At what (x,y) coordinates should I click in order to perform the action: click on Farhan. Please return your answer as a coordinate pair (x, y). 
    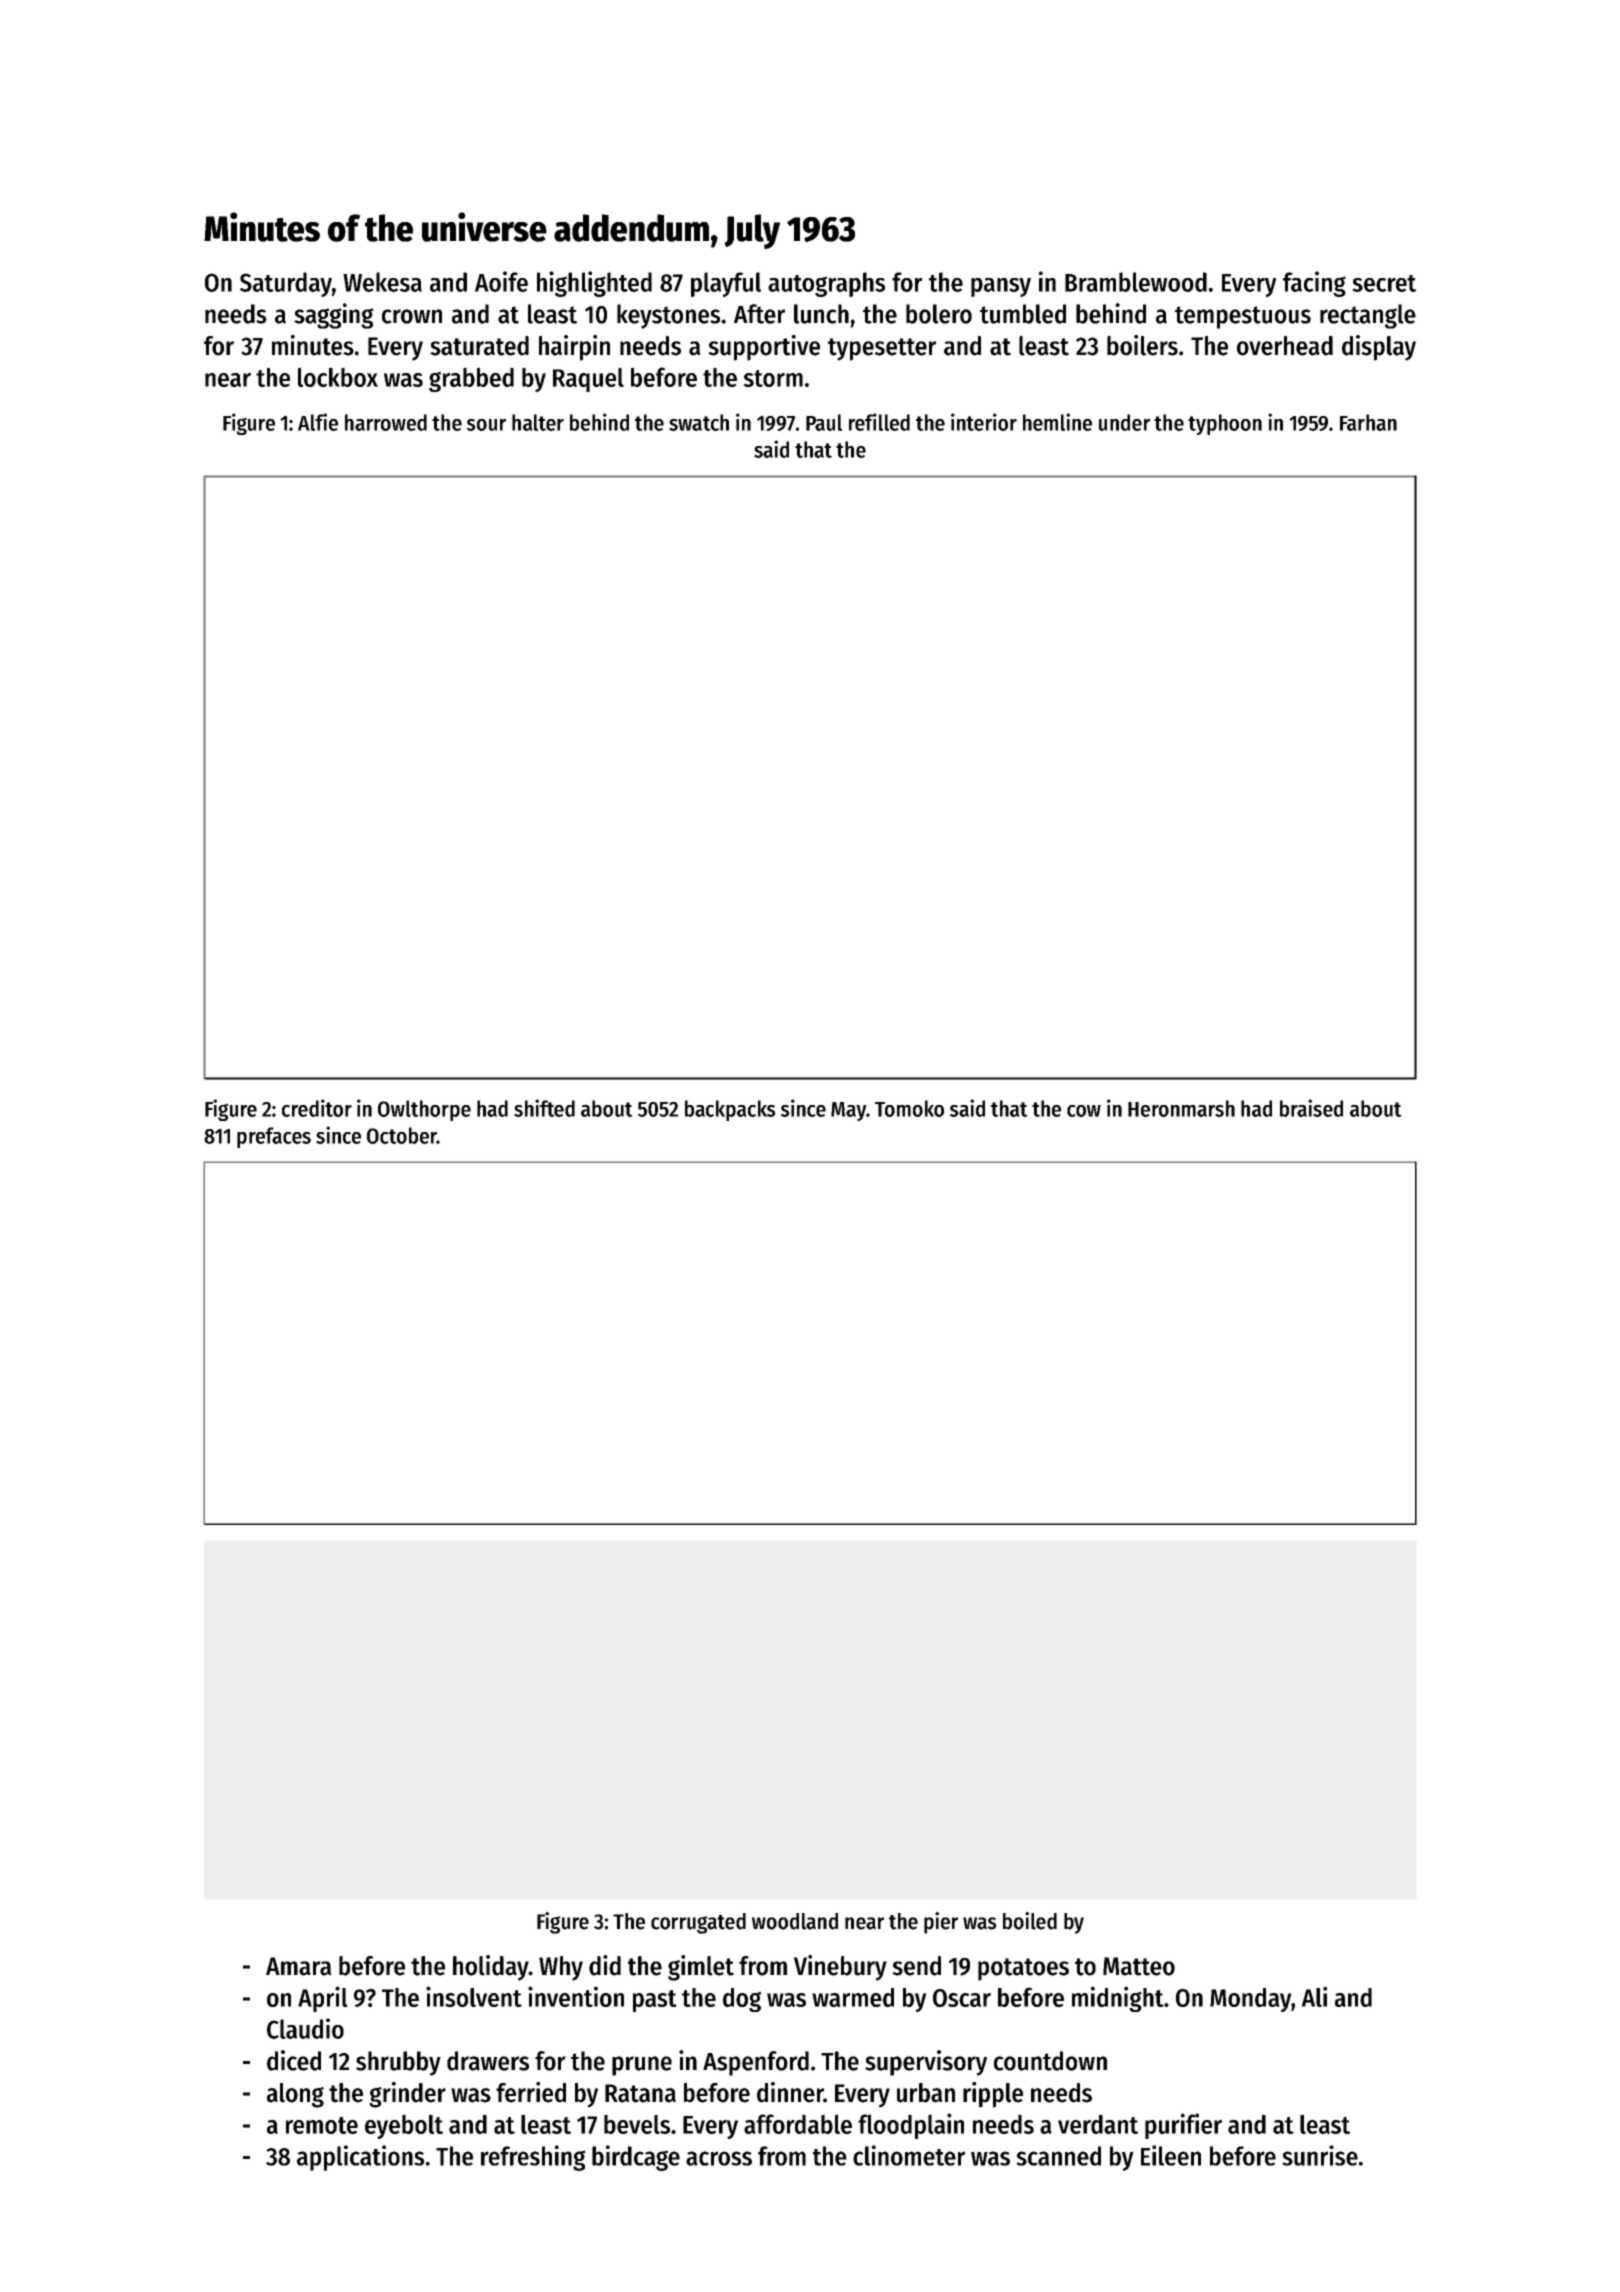
    Looking at the image, I should click on (1368, 422).
